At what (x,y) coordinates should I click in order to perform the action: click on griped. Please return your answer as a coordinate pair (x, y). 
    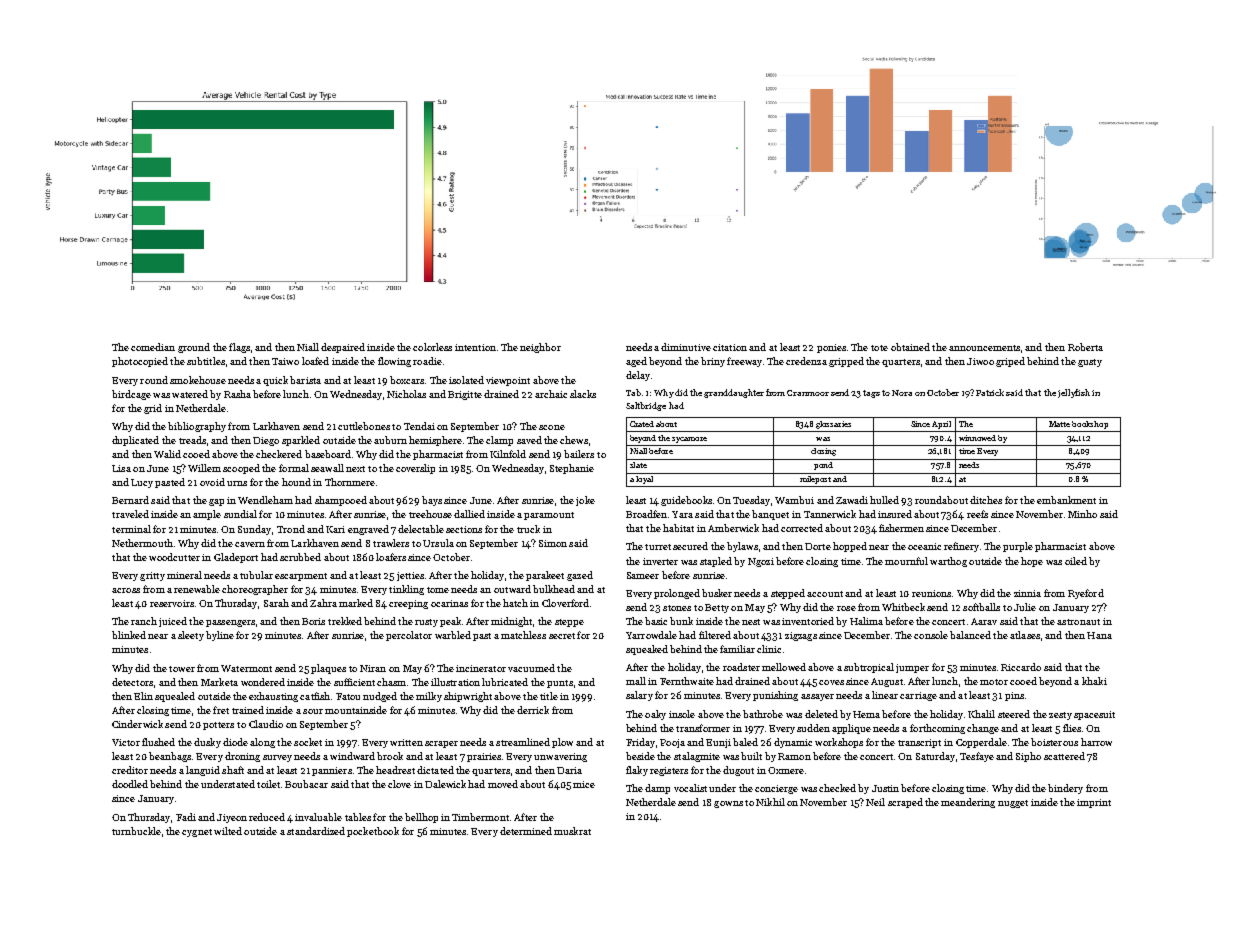
    Looking at the image, I should click on (1010, 362).
